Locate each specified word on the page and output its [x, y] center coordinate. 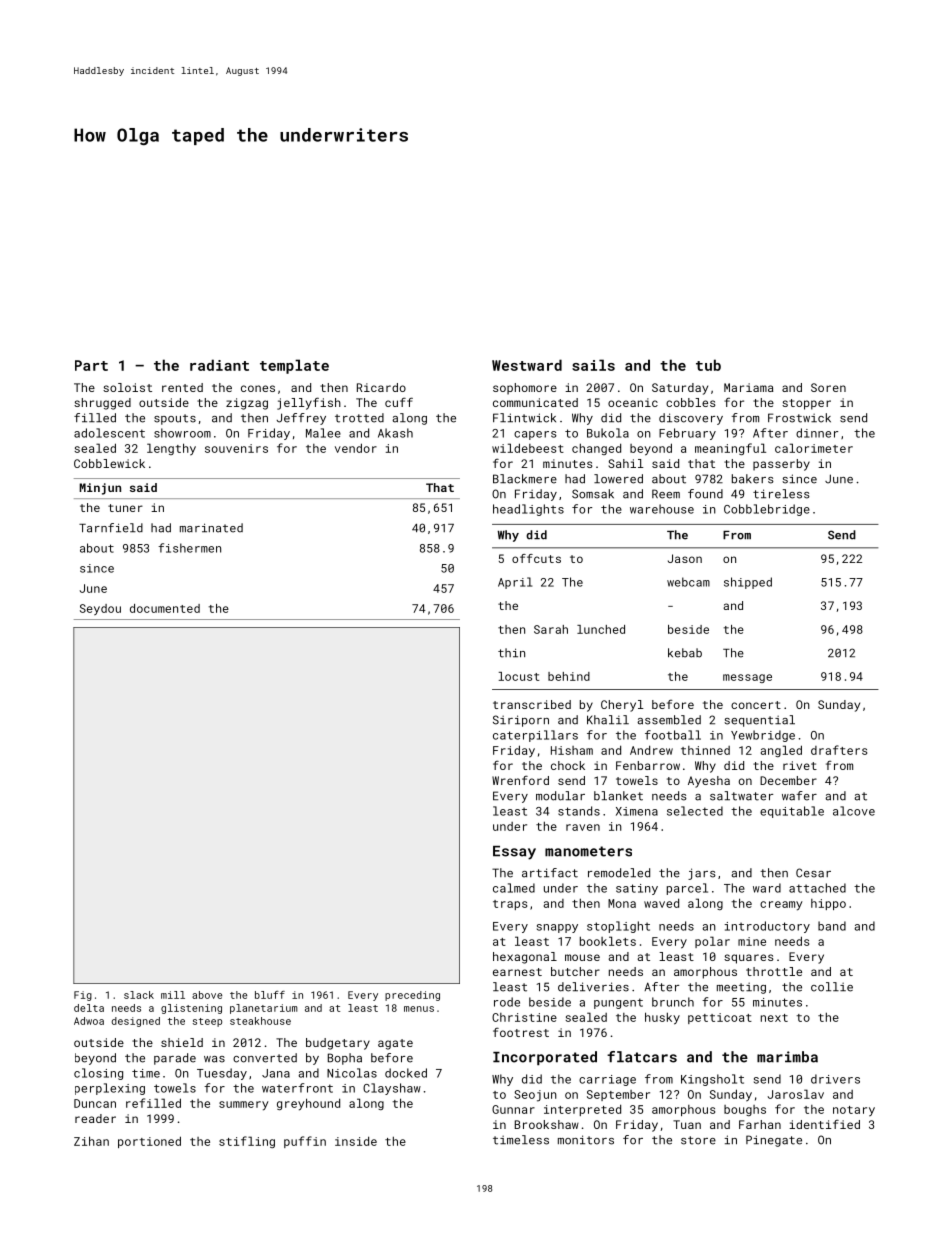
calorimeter [814, 448]
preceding [412, 996]
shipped [748, 583]
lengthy [171, 449]
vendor [356, 448]
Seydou [100, 609]
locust [519, 676]
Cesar [813, 873]
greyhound [308, 1104]
